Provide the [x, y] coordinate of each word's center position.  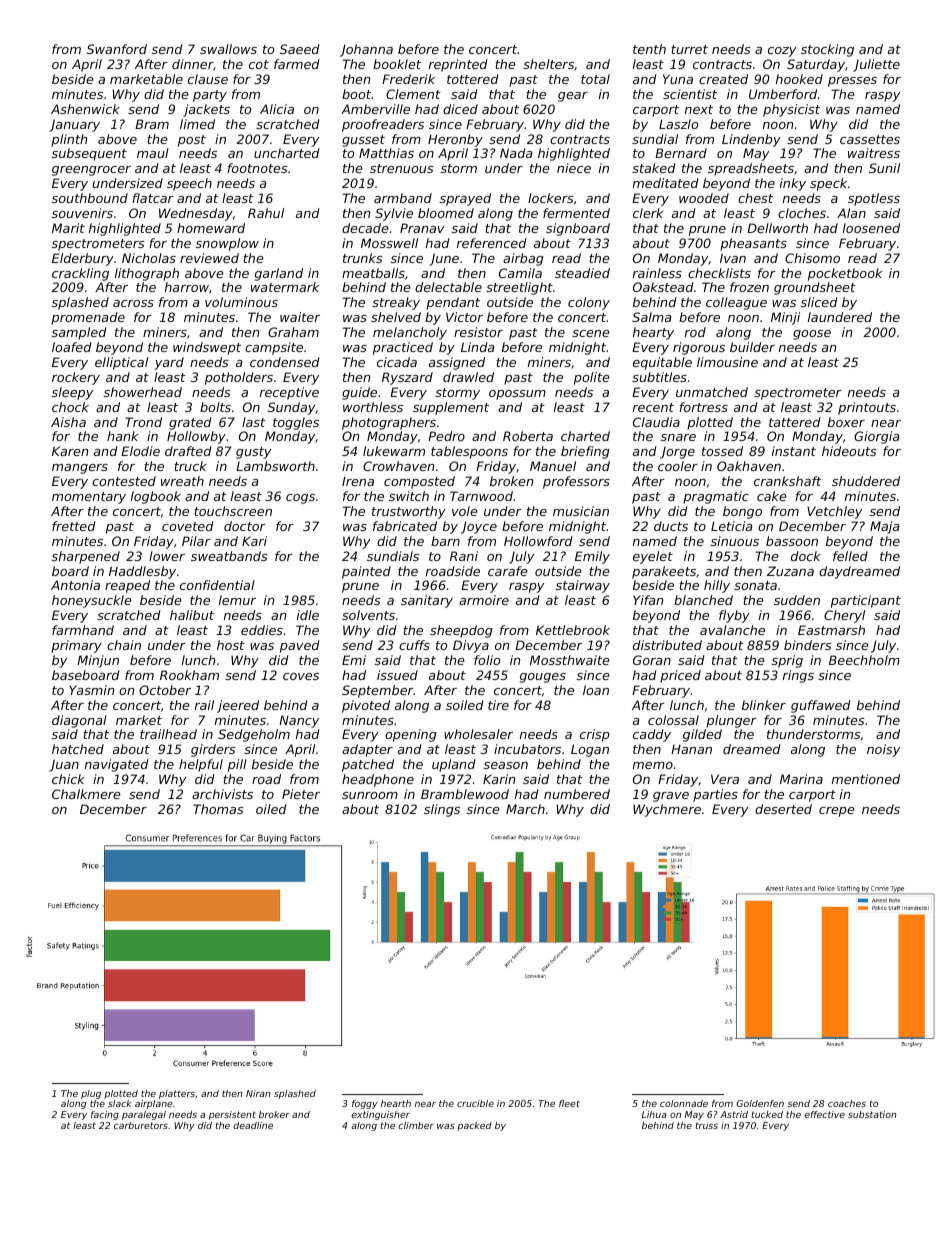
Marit [68, 228]
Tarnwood [481, 496]
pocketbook [845, 274]
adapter [367, 750]
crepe [837, 812]
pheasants [753, 244]
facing [105, 1115]
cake [772, 496]
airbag [523, 259]
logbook [156, 497]
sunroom [370, 795]
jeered [238, 706]
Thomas [218, 809]
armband [403, 198]
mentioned [866, 779]
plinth [69, 140]
